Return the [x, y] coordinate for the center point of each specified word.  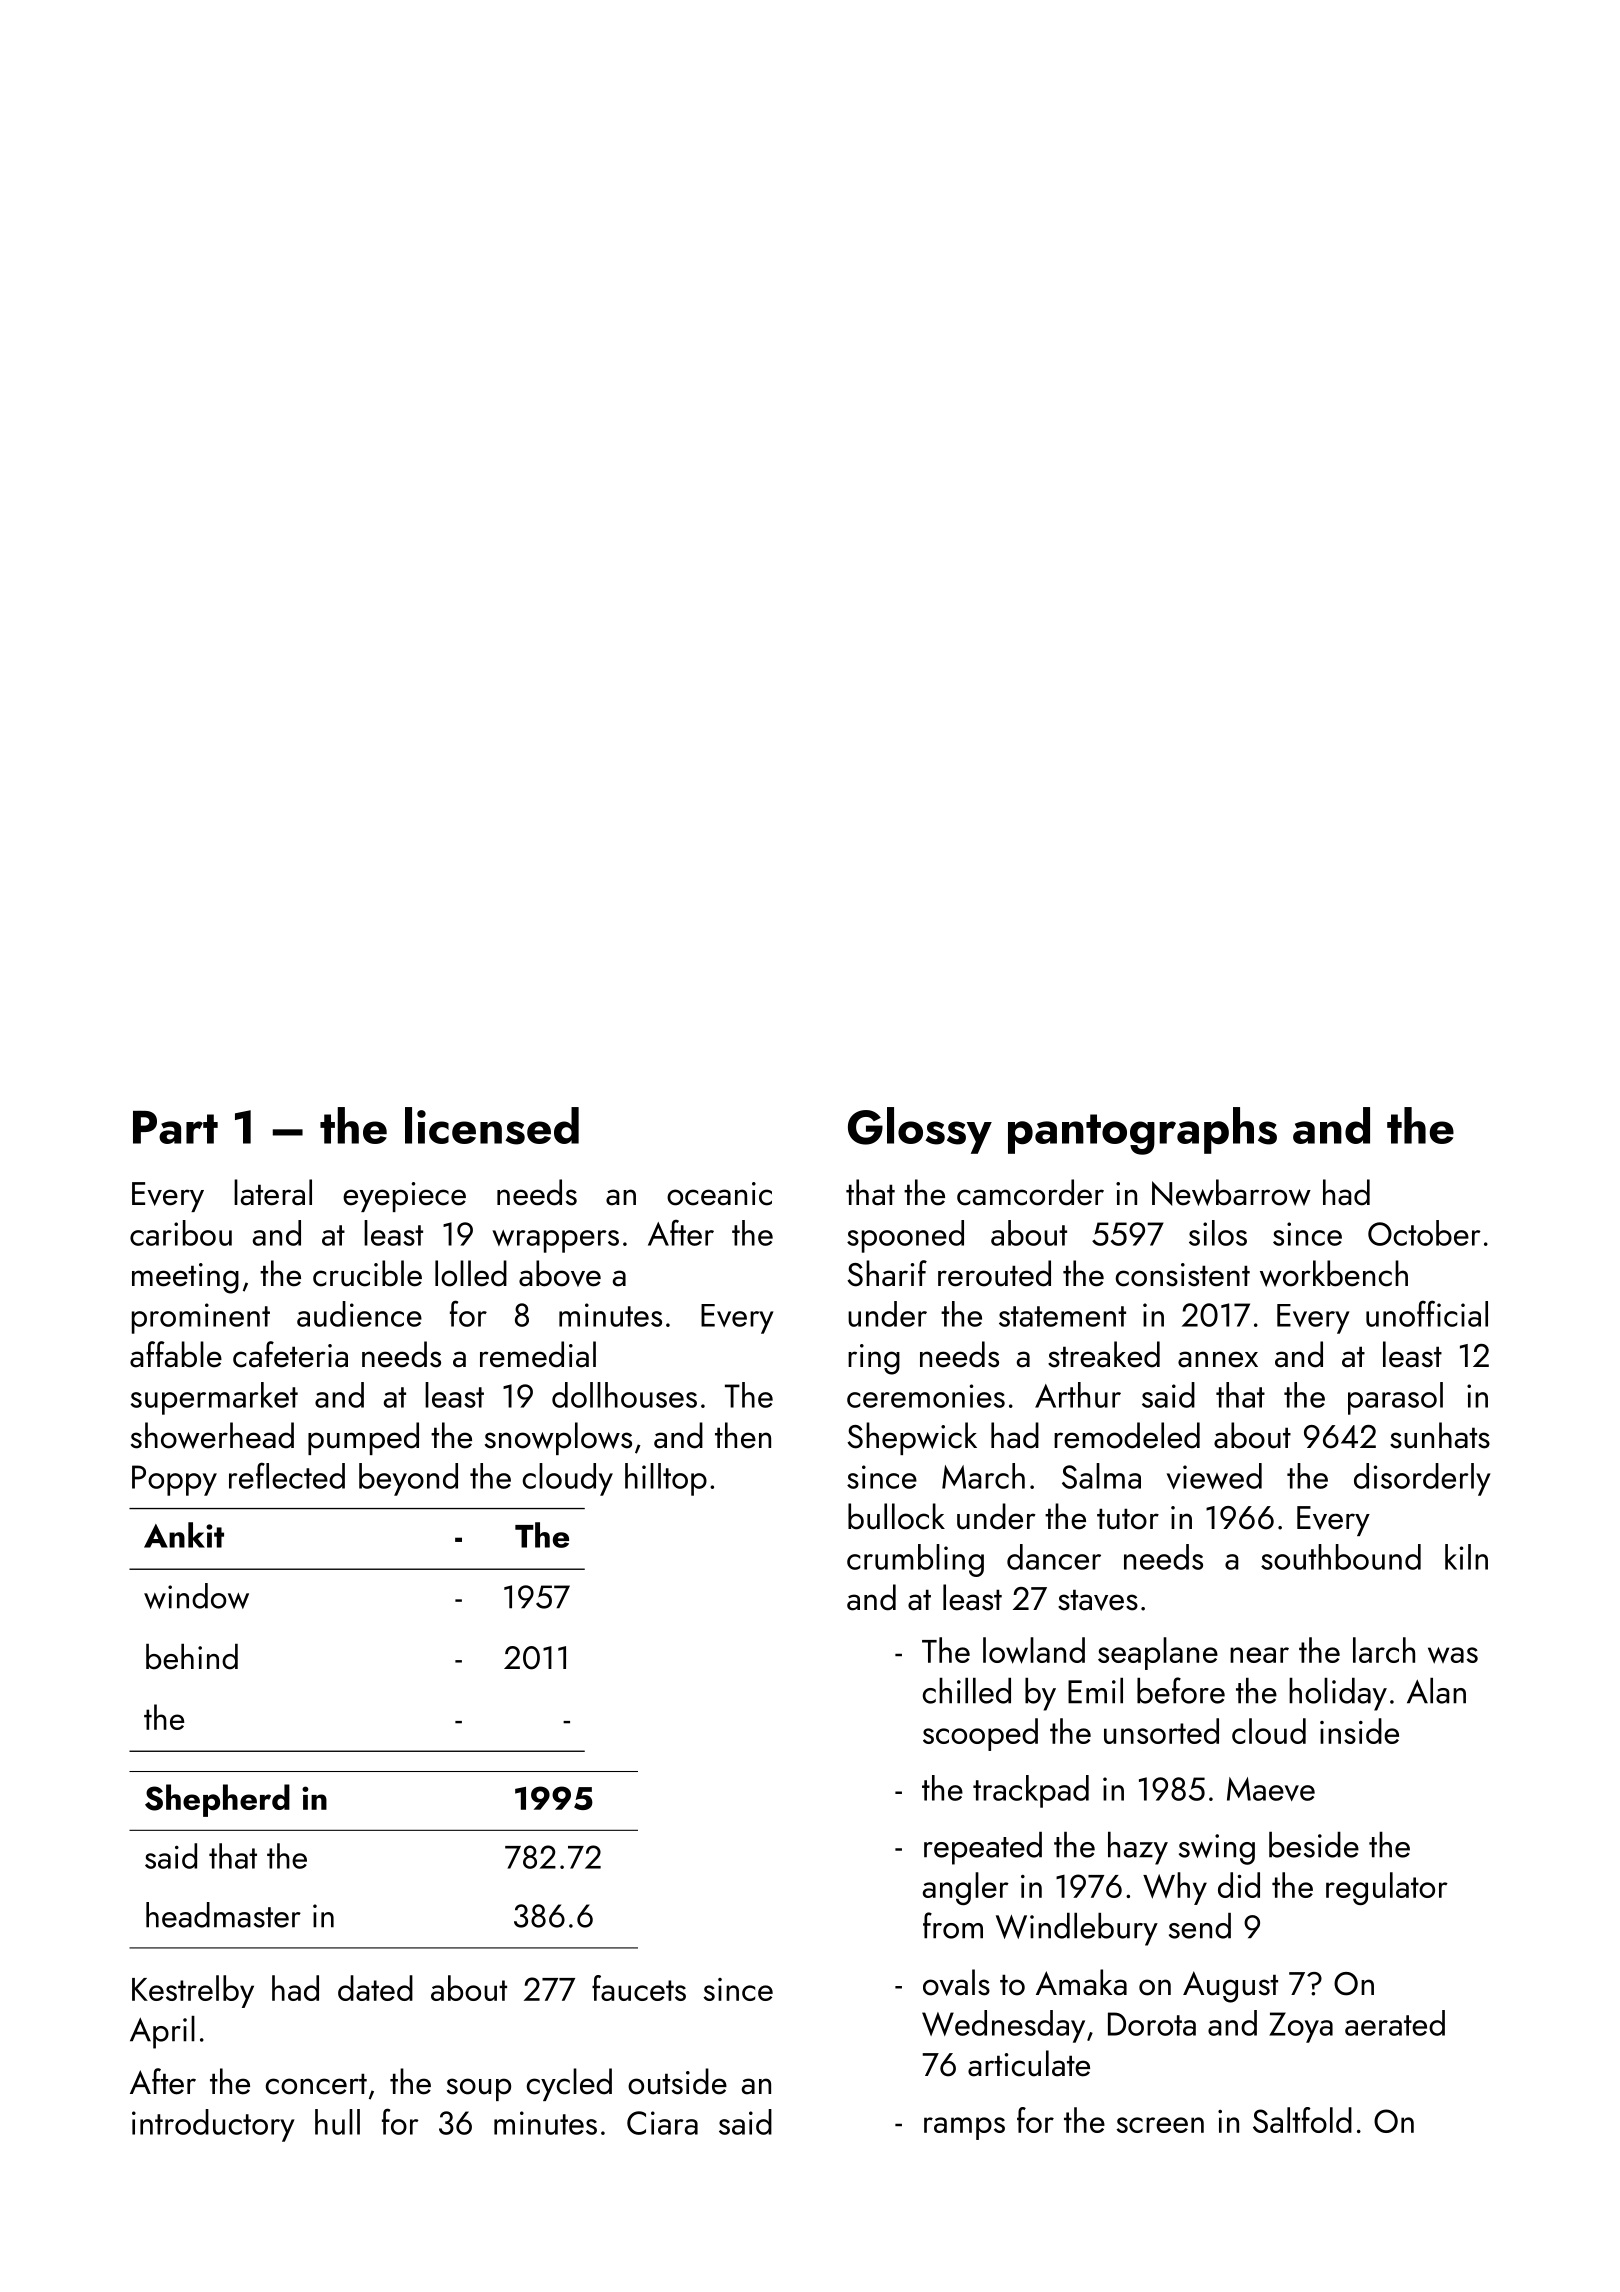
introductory [213, 2125]
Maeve [1271, 1789]
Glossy [920, 1130]
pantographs [1142, 1131]
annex [1218, 1359]
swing [1217, 1849]
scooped [980, 1734]
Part [175, 1127]
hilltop [666, 1479]
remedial [538, 1354]
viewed [1214, 1476]
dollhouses [624, 1395]
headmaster [223, 1915]
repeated [983, 1848]
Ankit [184, 1535]
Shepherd [217, 1800]
